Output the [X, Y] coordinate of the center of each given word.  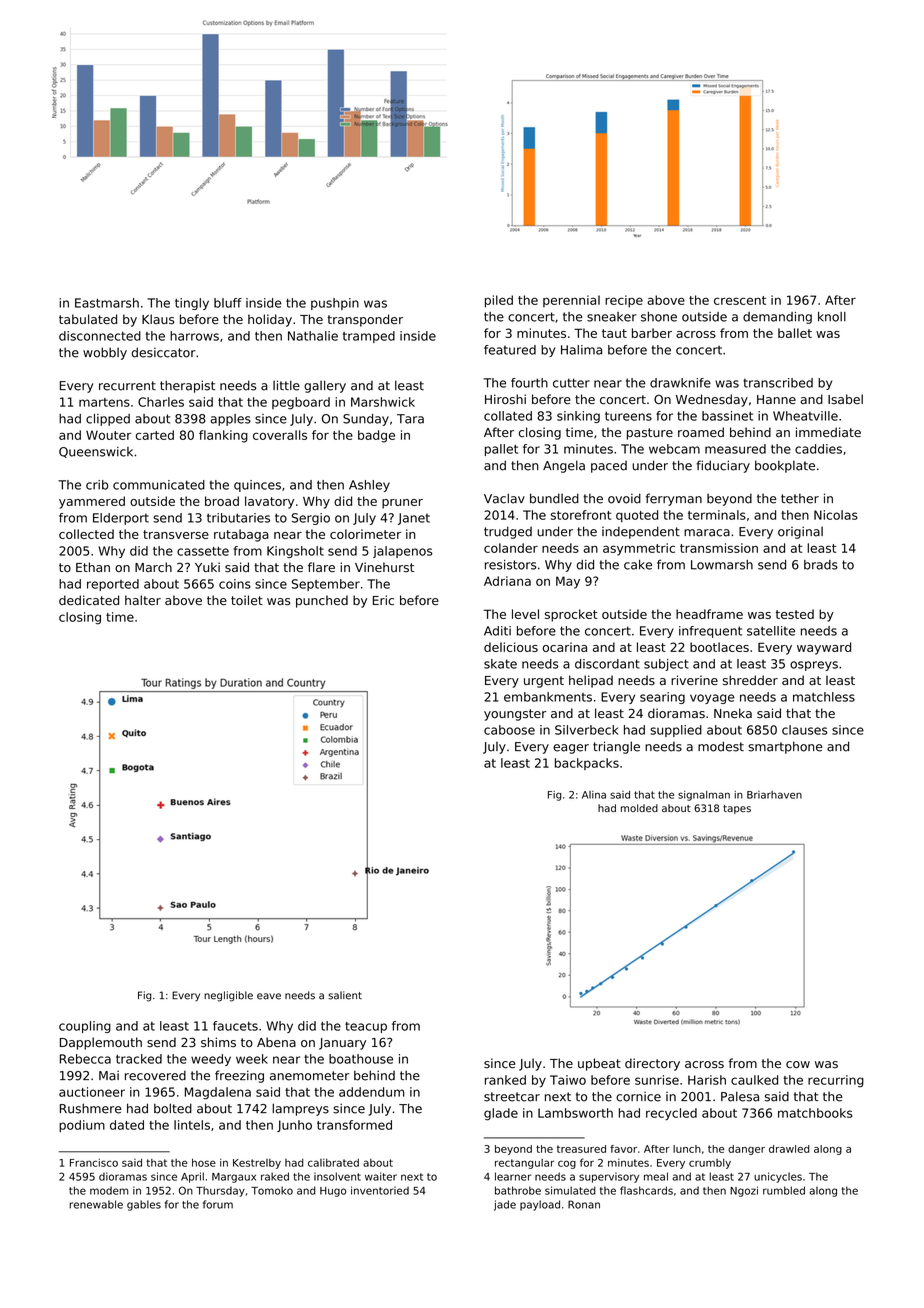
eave [269, 996]
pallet [501, 450]
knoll [832, 317]
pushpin [335, 304]
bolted [173, 1108]
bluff [228, 303]
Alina [594, 795]
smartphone [785, 747]
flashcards [646, 1190]
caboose [509, 730]
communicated [159, 485]
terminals [717, 515]
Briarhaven [774, 795]
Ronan [584, 1204]
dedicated [89, 600]
